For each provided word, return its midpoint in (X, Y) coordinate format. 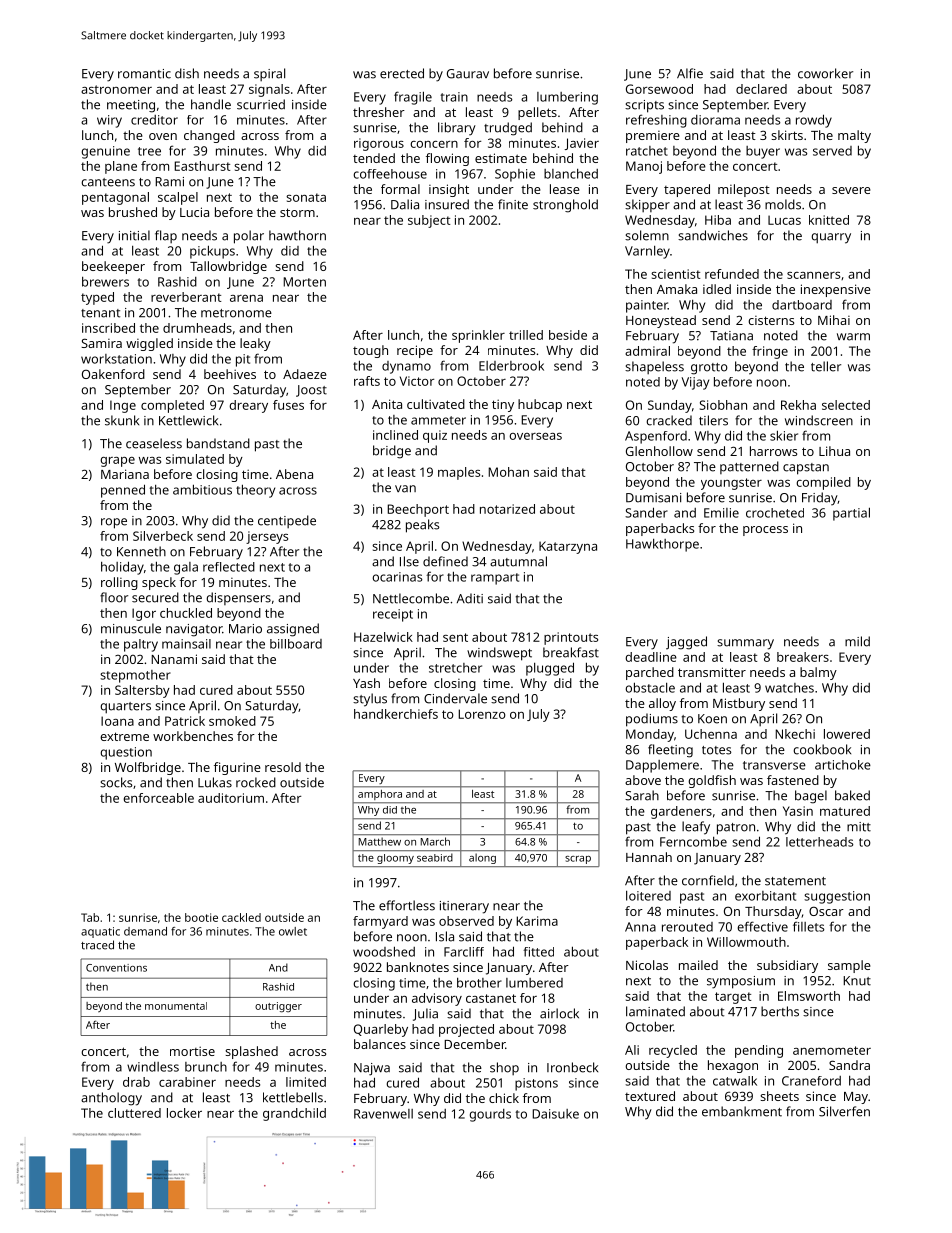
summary (745, 644)
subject (429, 221)
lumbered (534, 983)
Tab (90, 917)
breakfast (571, 652)
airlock (559, 1013)
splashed (251, 1052)
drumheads (197, 328)
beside (568, 335)
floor (114, 597)
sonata (306, 197)
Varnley (647, 252)
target (733, 998)
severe (851, 190)
